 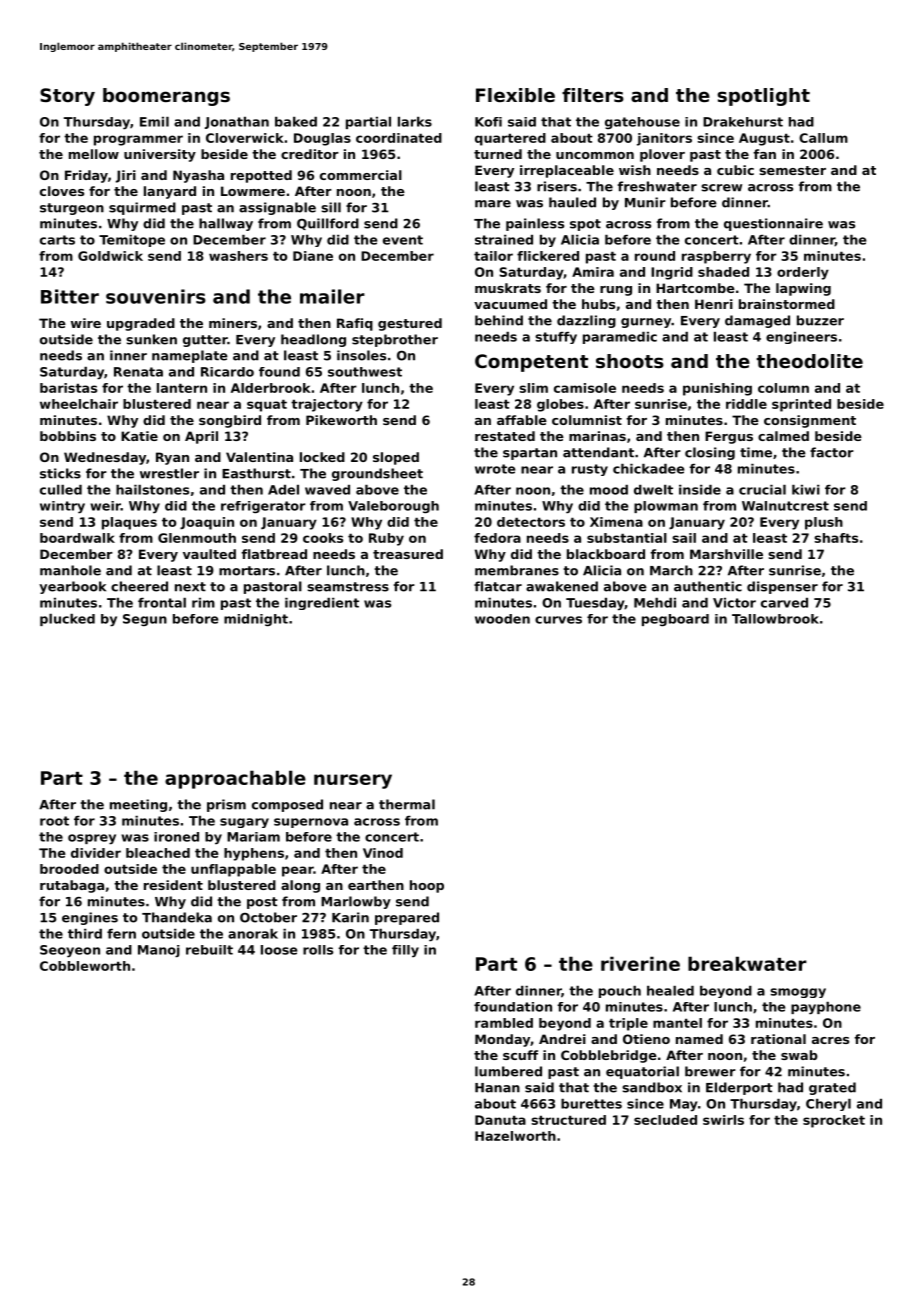 I want to click on southwest, so click(x=365, y=372).
